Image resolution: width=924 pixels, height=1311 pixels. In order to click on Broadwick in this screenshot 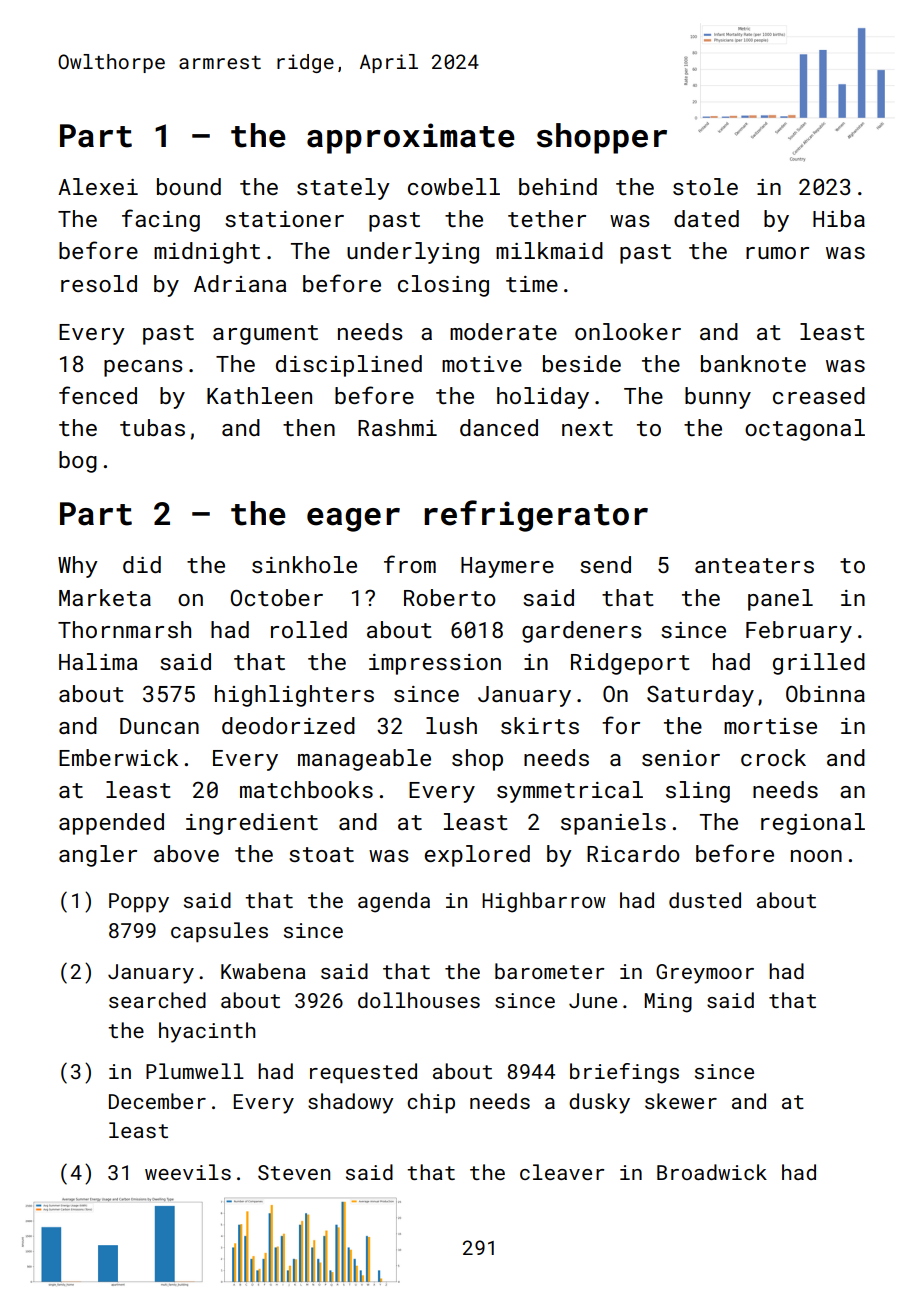, I will do `click(712, 1172)`.
